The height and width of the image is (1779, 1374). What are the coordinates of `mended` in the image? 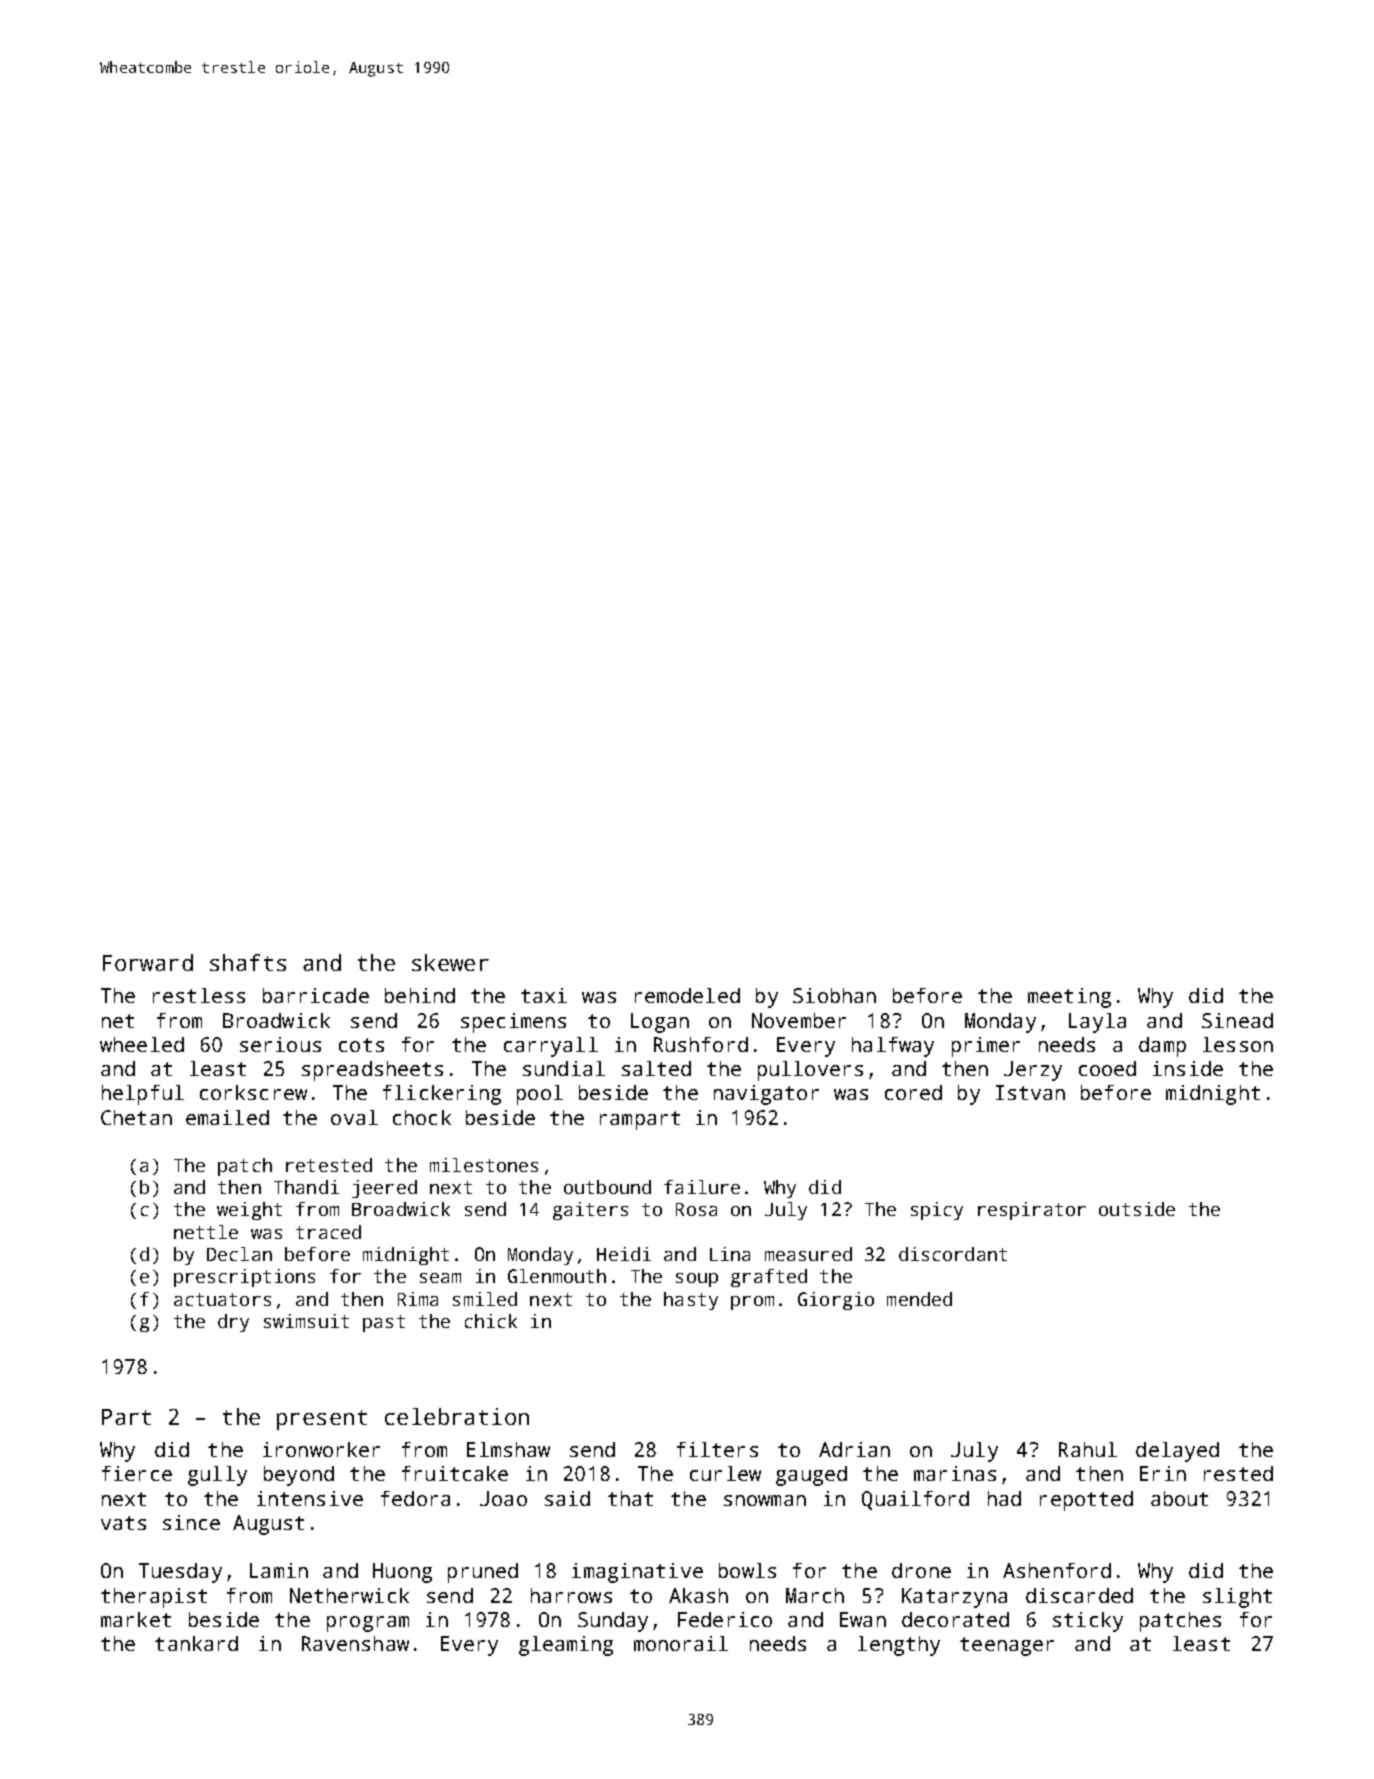 It's located at (919, 1299).
